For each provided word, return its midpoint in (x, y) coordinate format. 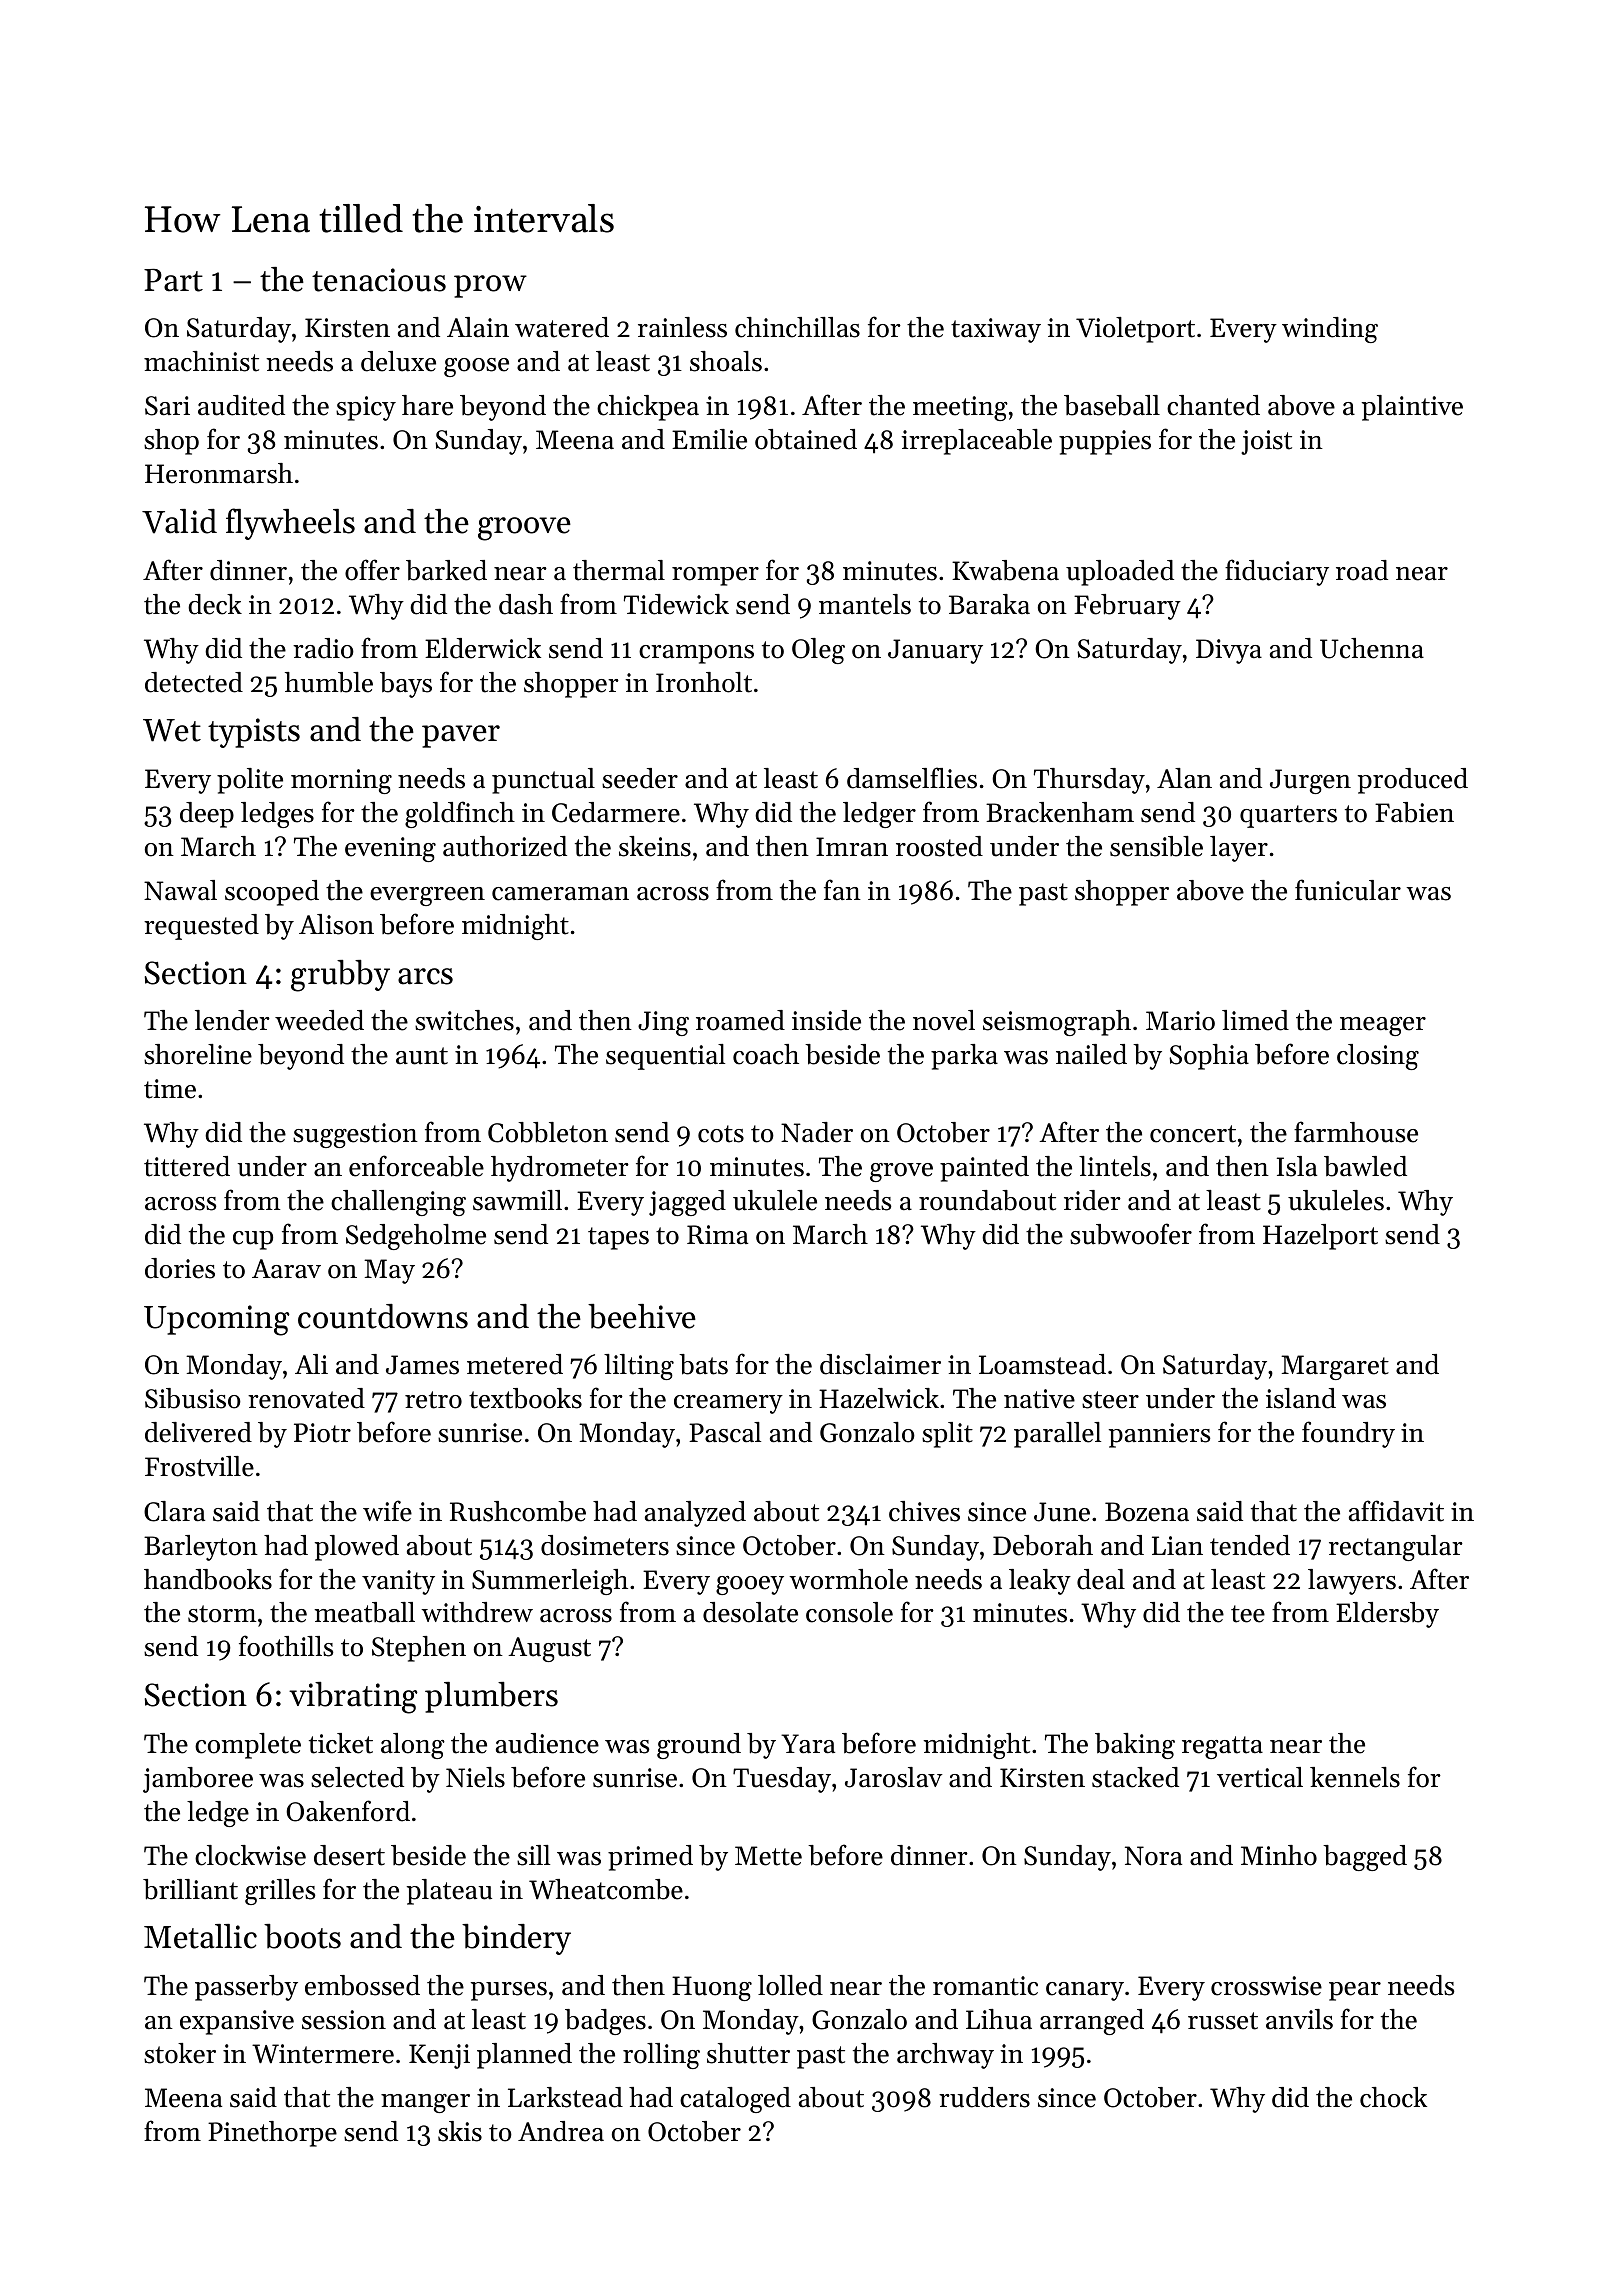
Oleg (818, 651)
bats (703, 1364)
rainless (682, 327)
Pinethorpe (272, 2134)
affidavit (1396, 1511)
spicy (366, 408)
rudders (984, 2097)
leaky (1040, 1582)
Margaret (1335, 1367)
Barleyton (201, 1548)
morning (341, 781)
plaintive (1412, 408)
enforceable (416, 1166)
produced (1413, 781)
